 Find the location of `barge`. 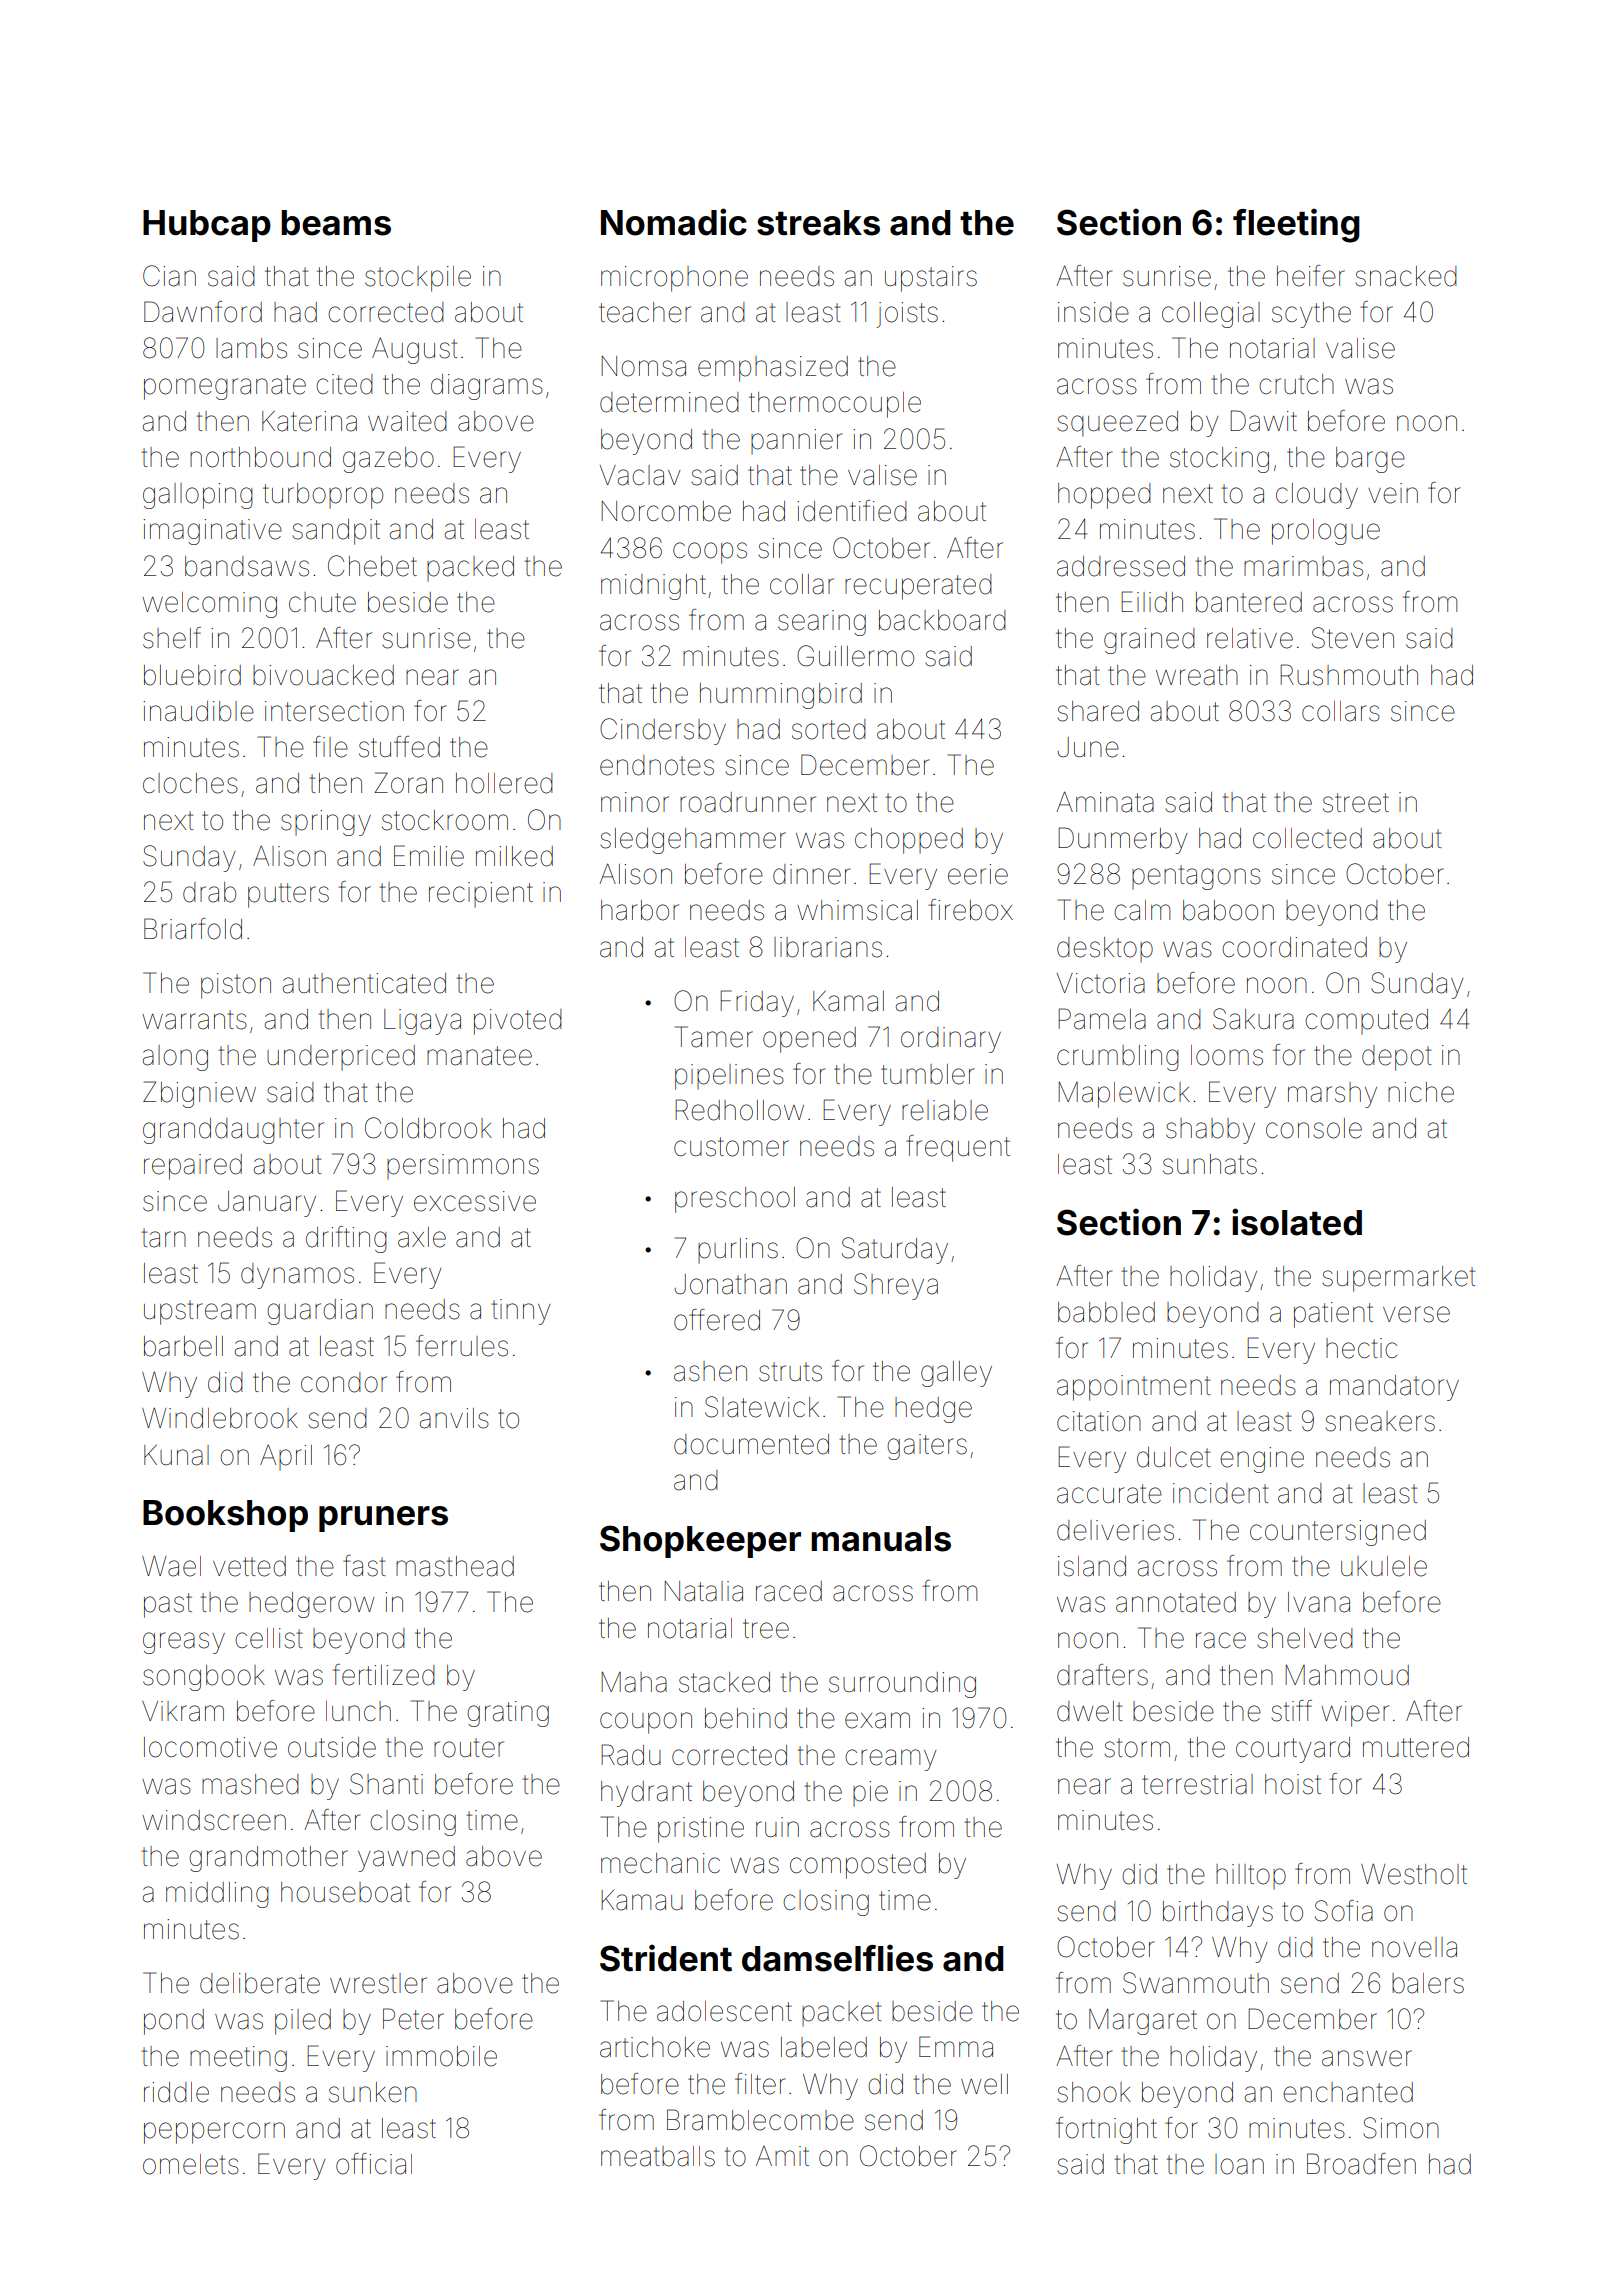

barge is located at coordinates (1370, 460).
